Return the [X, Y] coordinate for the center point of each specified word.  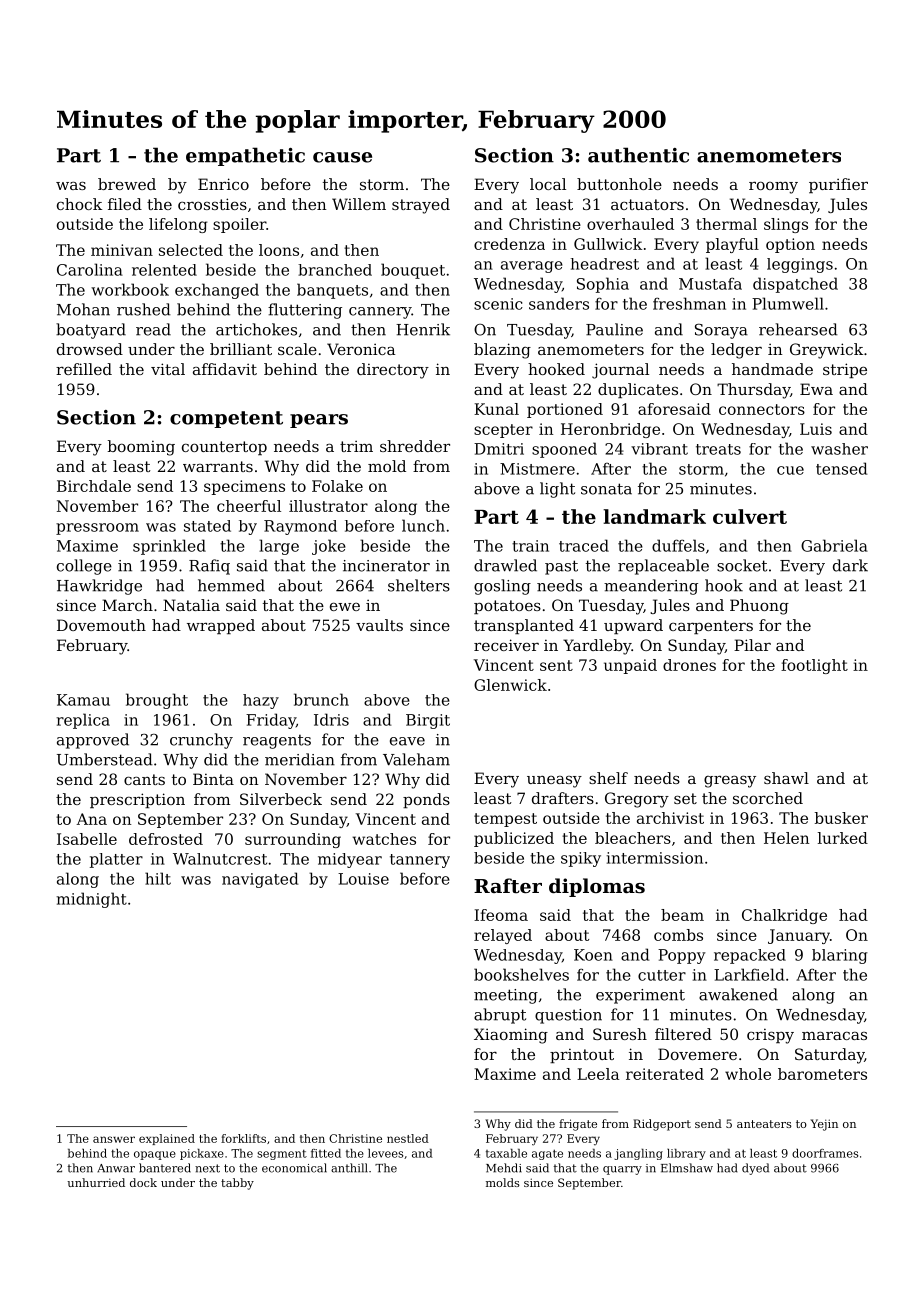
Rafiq [209, 567]
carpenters [711, 627]
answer [114, 1139]
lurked [843, 838]
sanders [559, 303]
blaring [840, 956]
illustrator [328, 506]
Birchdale [94, 486]
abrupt [500, 1016]
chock [79, 204]
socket [742, 565]
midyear [350, 860]
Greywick [826, 351]
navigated [260, 880]
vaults [379, 625]
